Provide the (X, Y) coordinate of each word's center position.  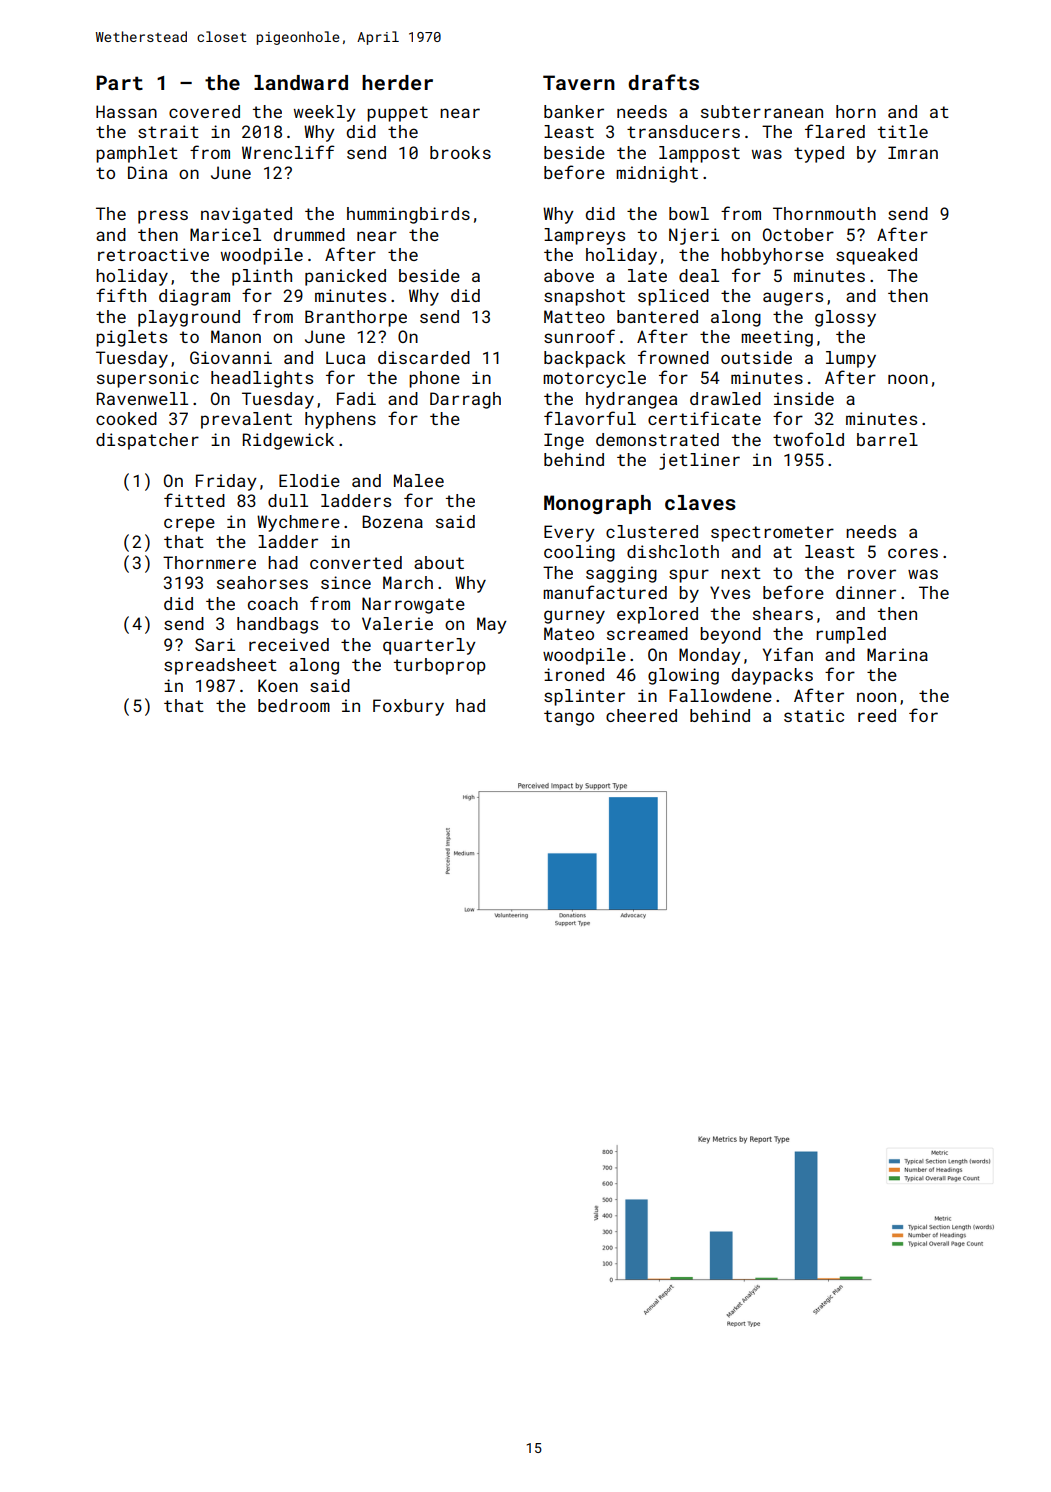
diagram (194, 297)
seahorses (262, 582)
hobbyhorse (772, 256)
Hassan (126, 111)
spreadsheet (220, 666)
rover (872, 574)
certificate (704, 418)
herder (397, 82)
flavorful (590, 418)
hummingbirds (408, 215)
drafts (663, 82)
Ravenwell (142, 398)
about (439, 562)
